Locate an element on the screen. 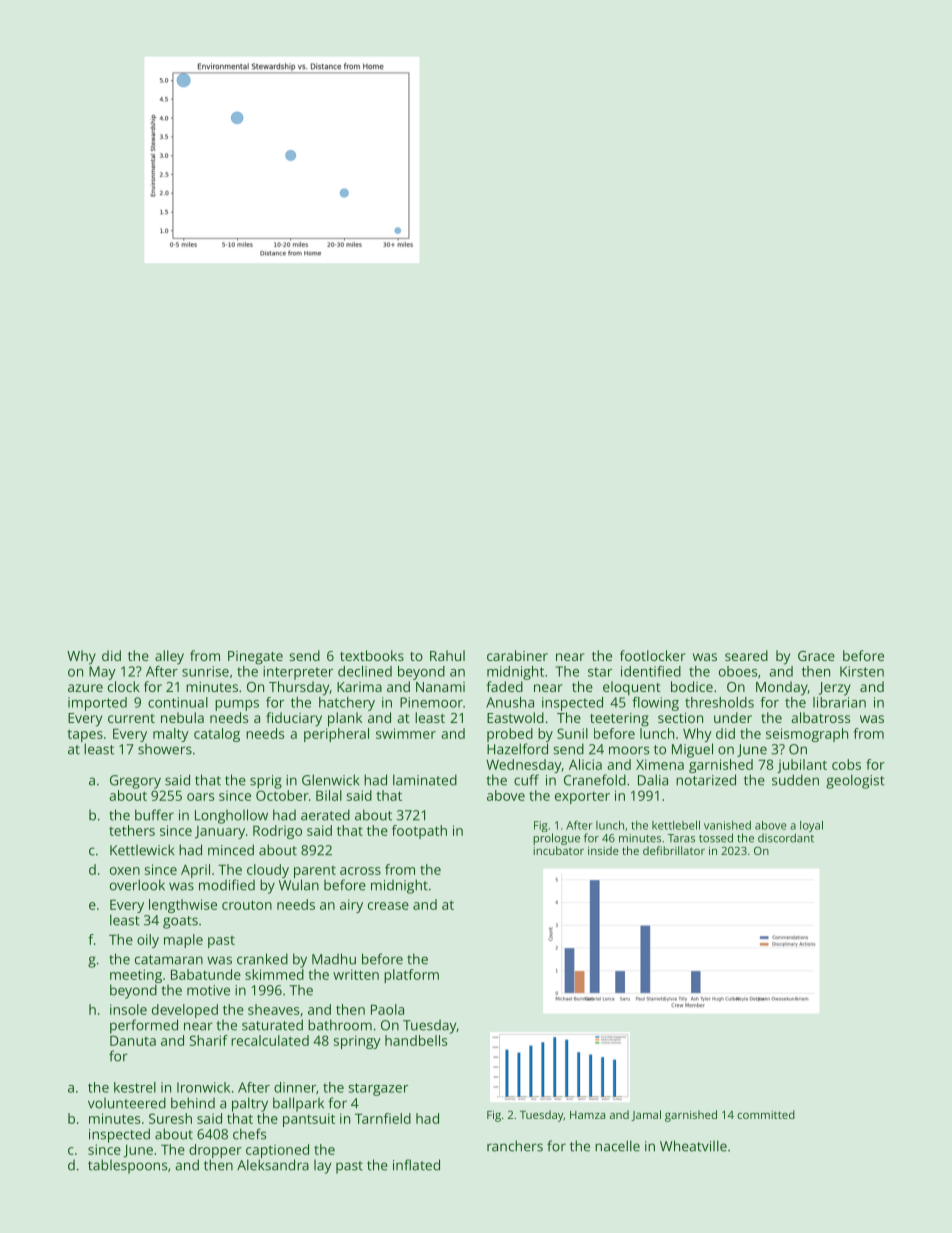  minced is located at coordinates (231, 850).
